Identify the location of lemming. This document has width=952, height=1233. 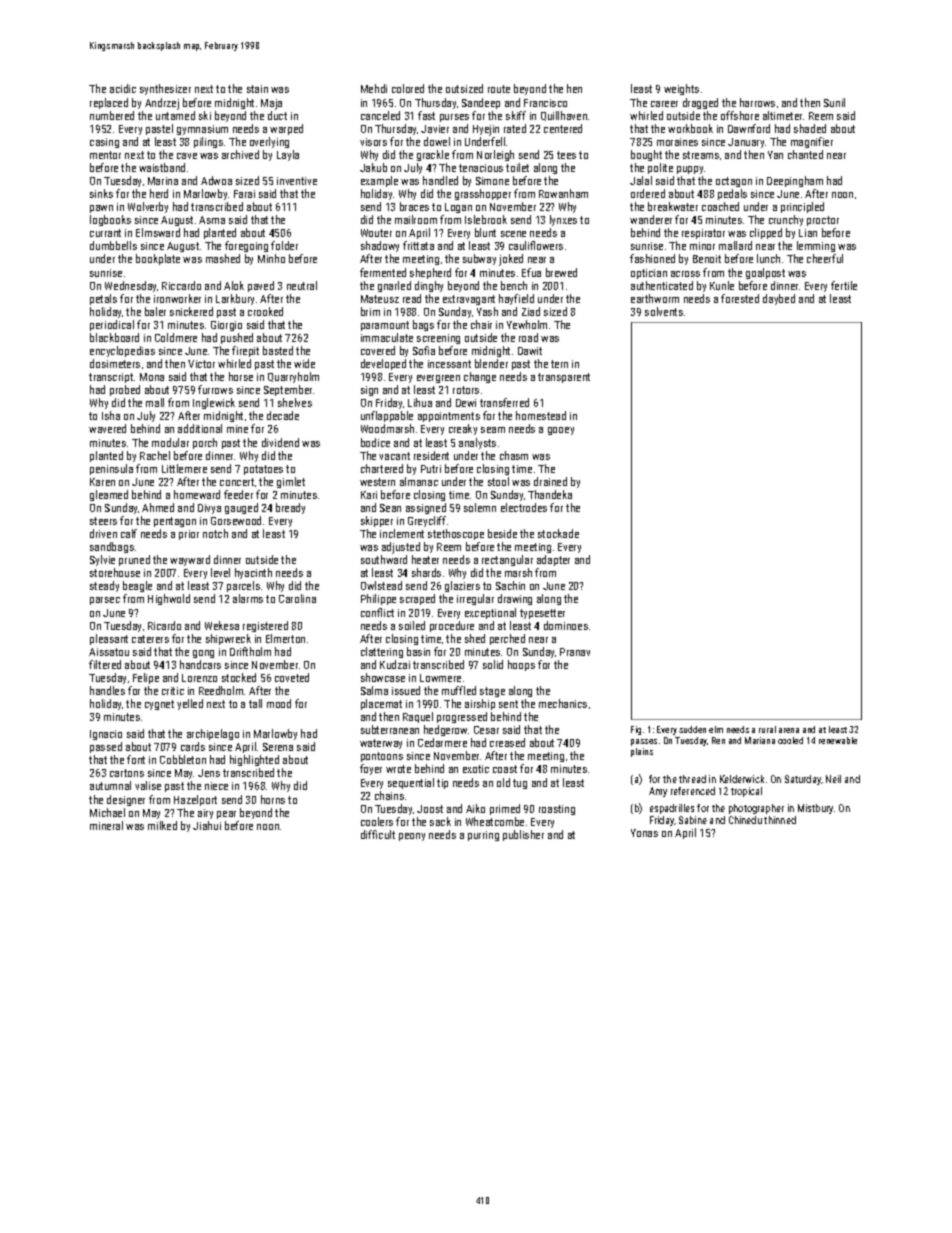
(816, 246).
